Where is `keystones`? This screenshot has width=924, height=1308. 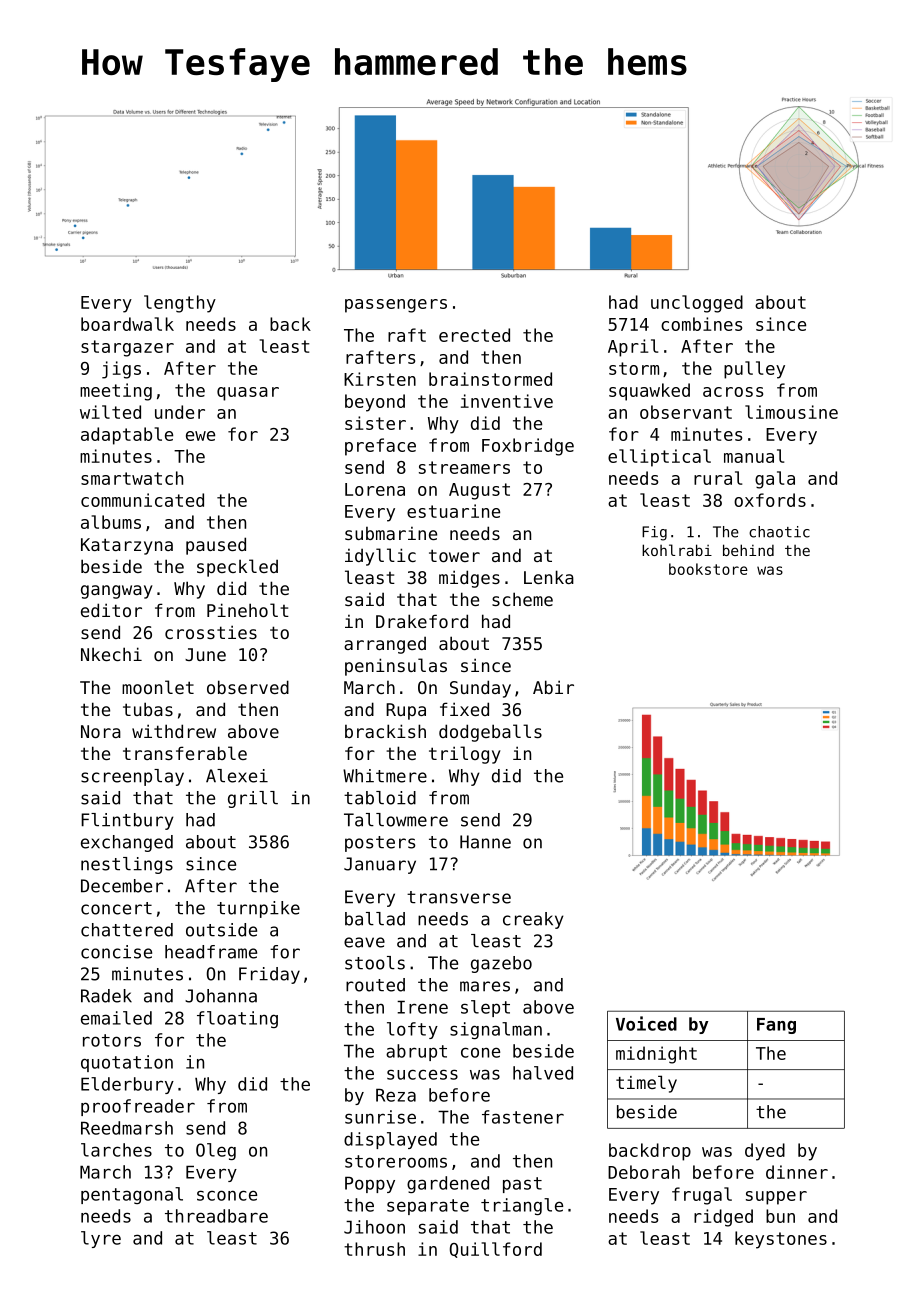 keystones is located at coordinates (781, 1240).
